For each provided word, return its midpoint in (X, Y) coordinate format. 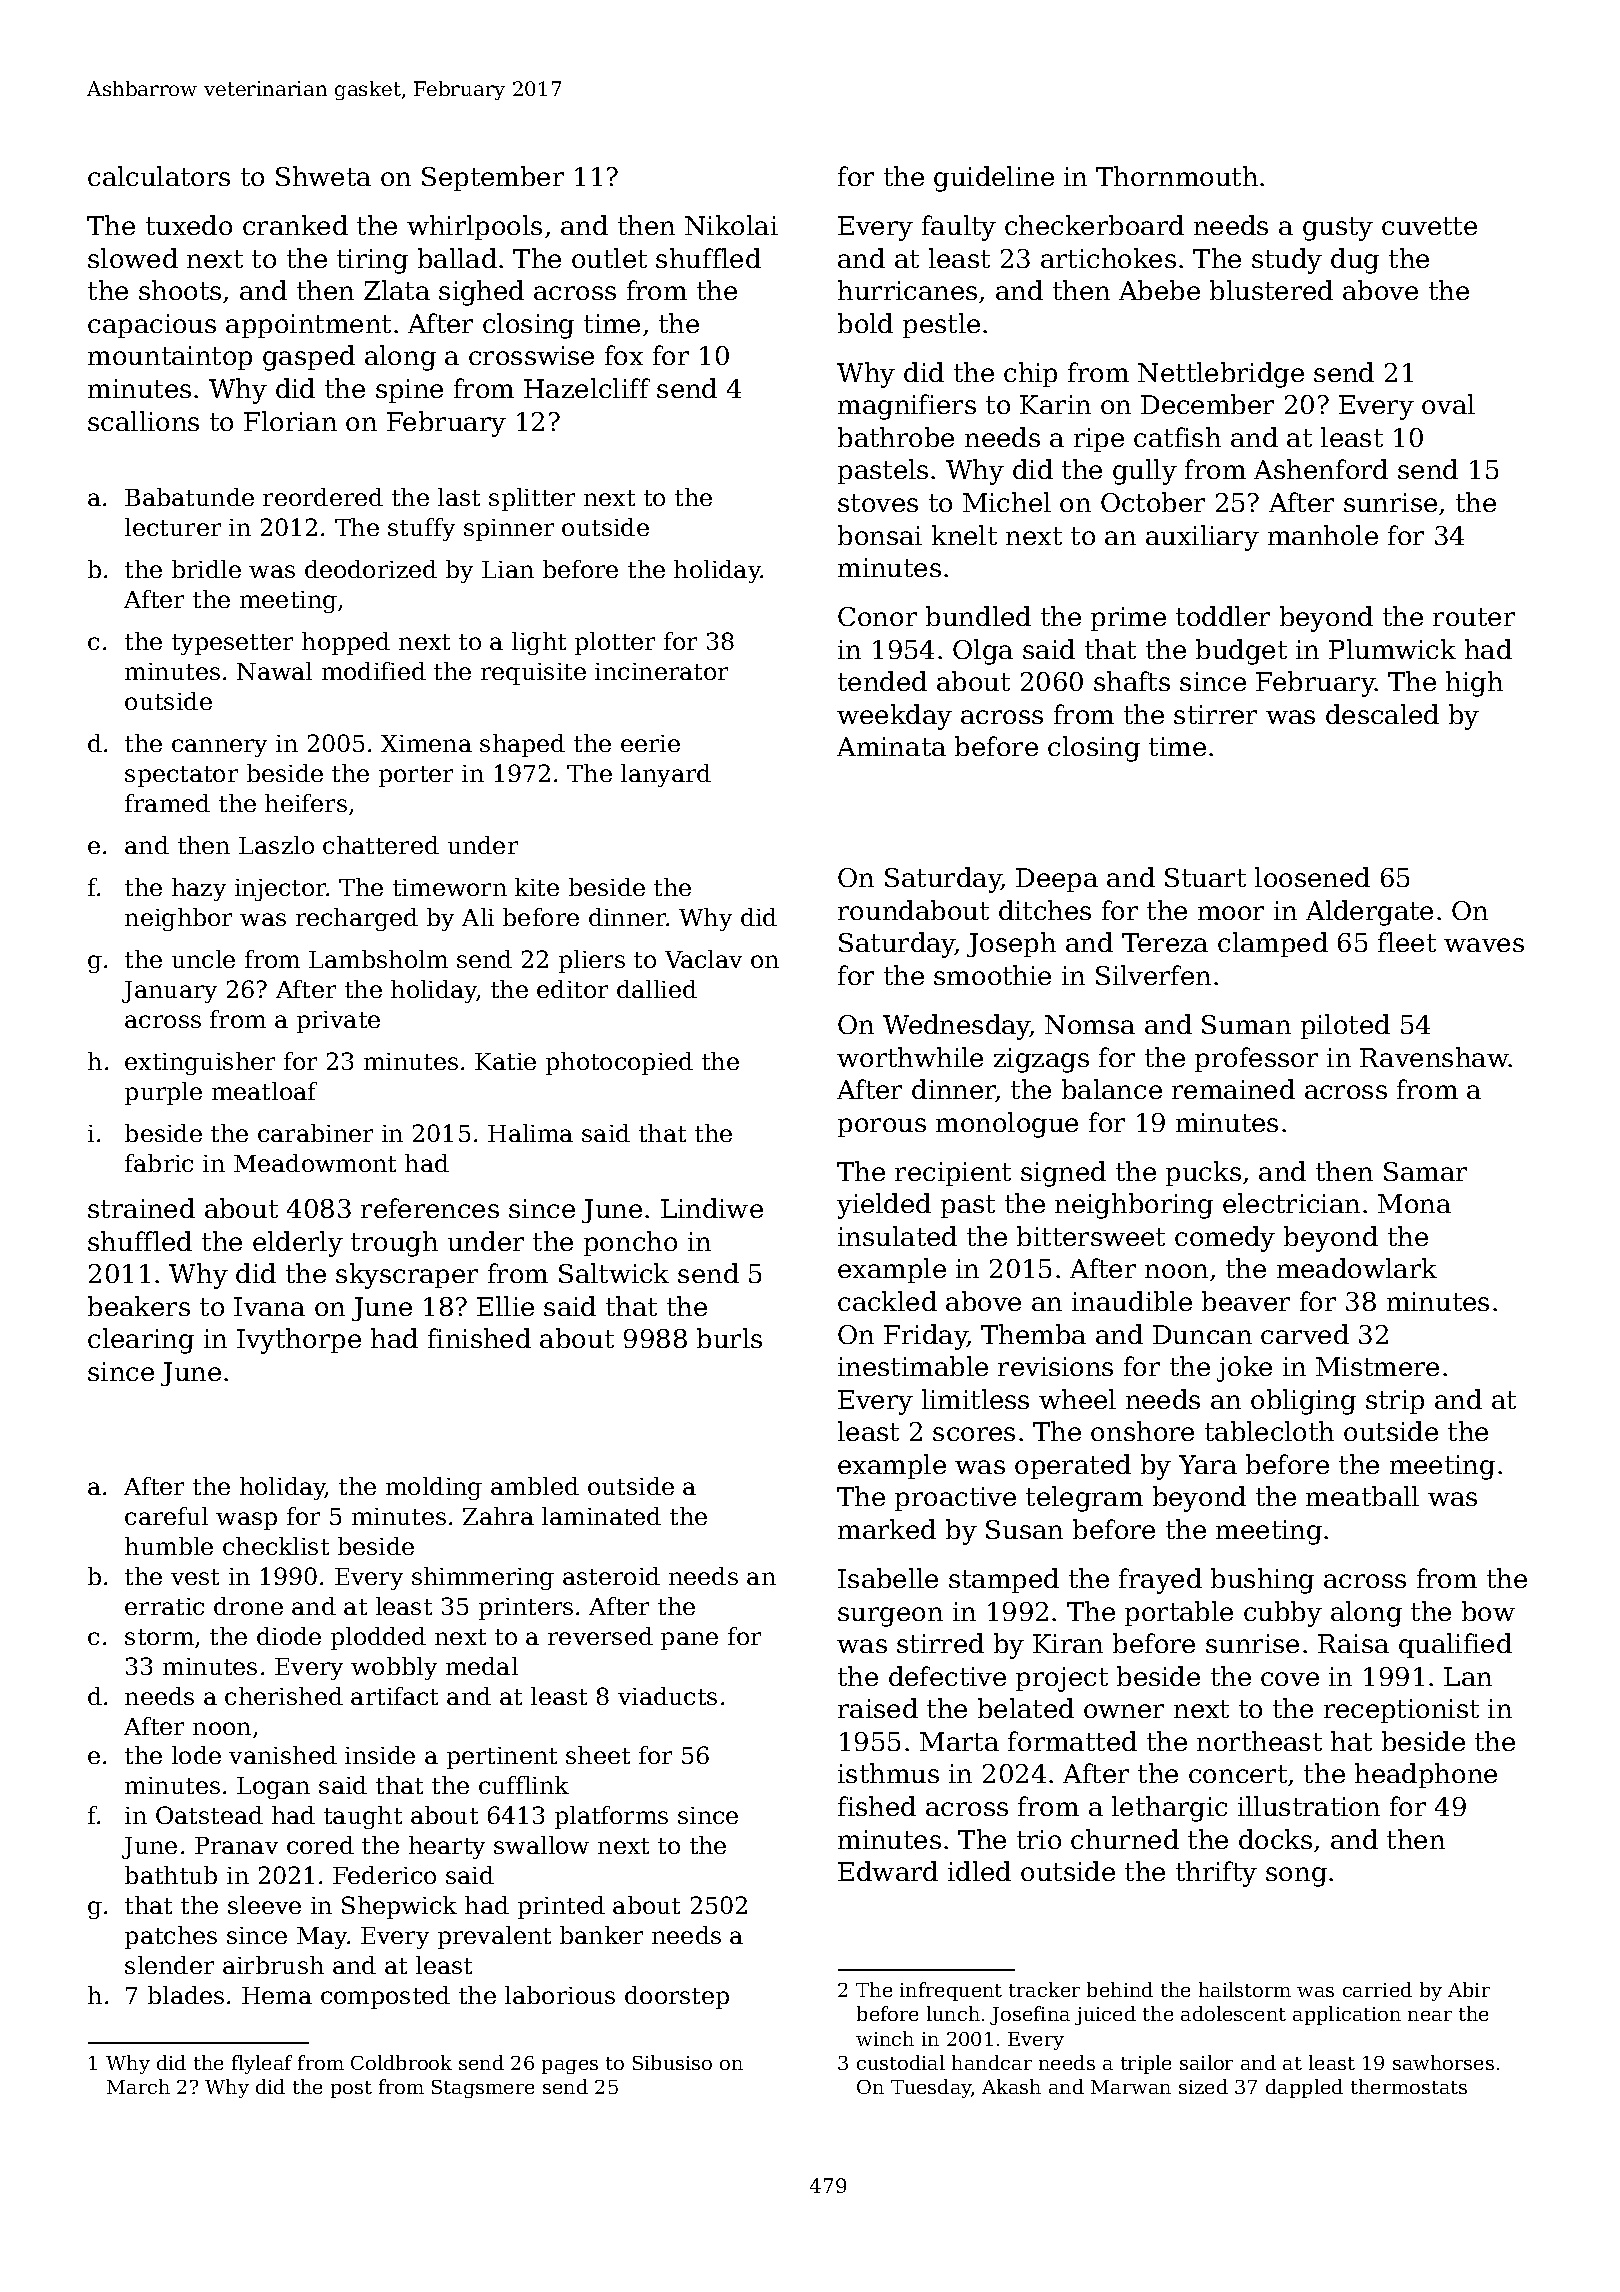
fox (624, 355)
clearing (141, 1341)
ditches (1045, 910)
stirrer (1215, 714)
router (1474, 617)
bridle (206, 569)
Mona (1414, 1203)
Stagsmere (483, 2089)
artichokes (1108, 258)
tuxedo (189, 225)
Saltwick (614, 1273)
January (169, 992)
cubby (1283, 1614)
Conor (877, 616)
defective (947, 1676)
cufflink (524, 1785)
